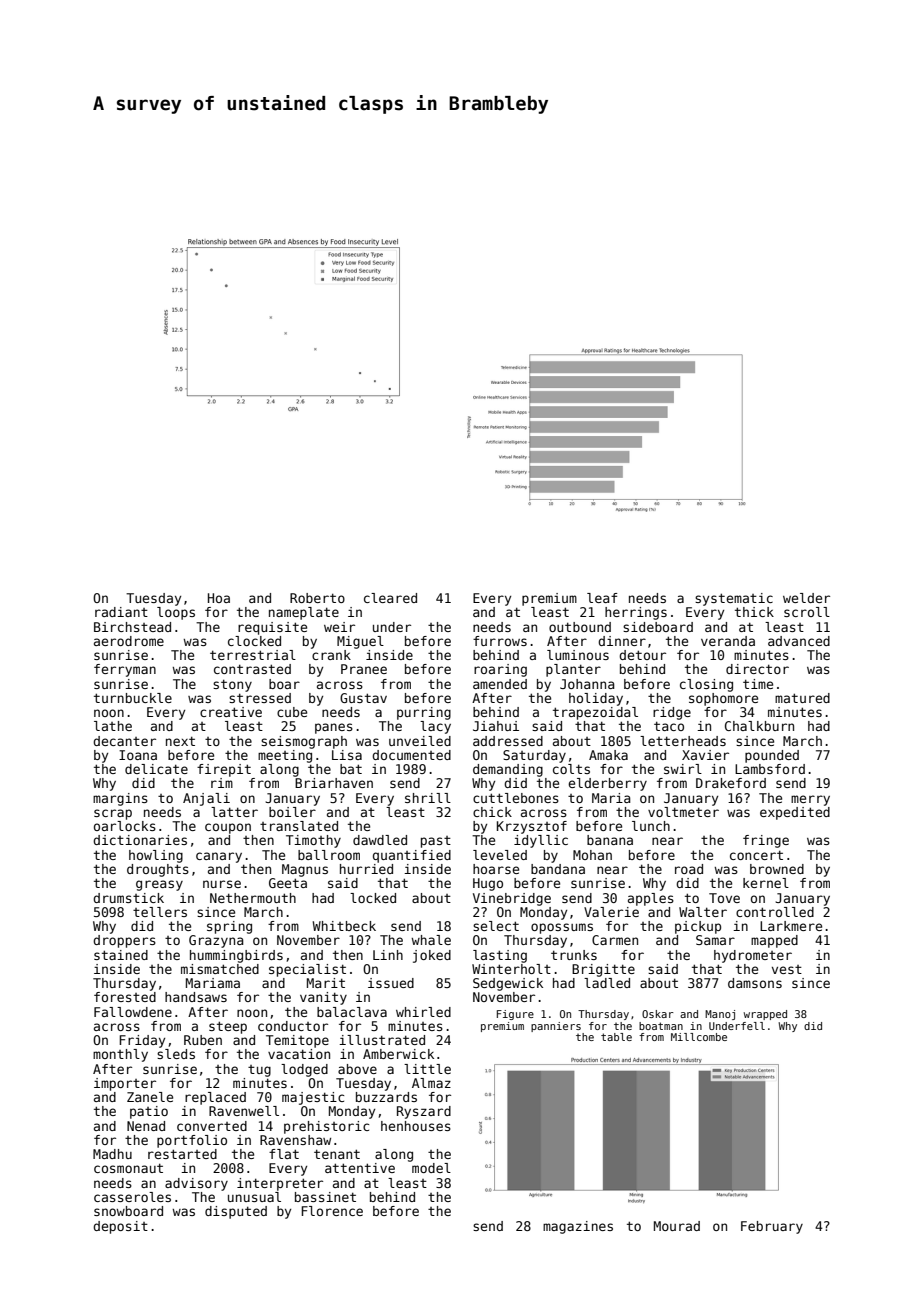  I want to click on radiant, so click(121, 612).
